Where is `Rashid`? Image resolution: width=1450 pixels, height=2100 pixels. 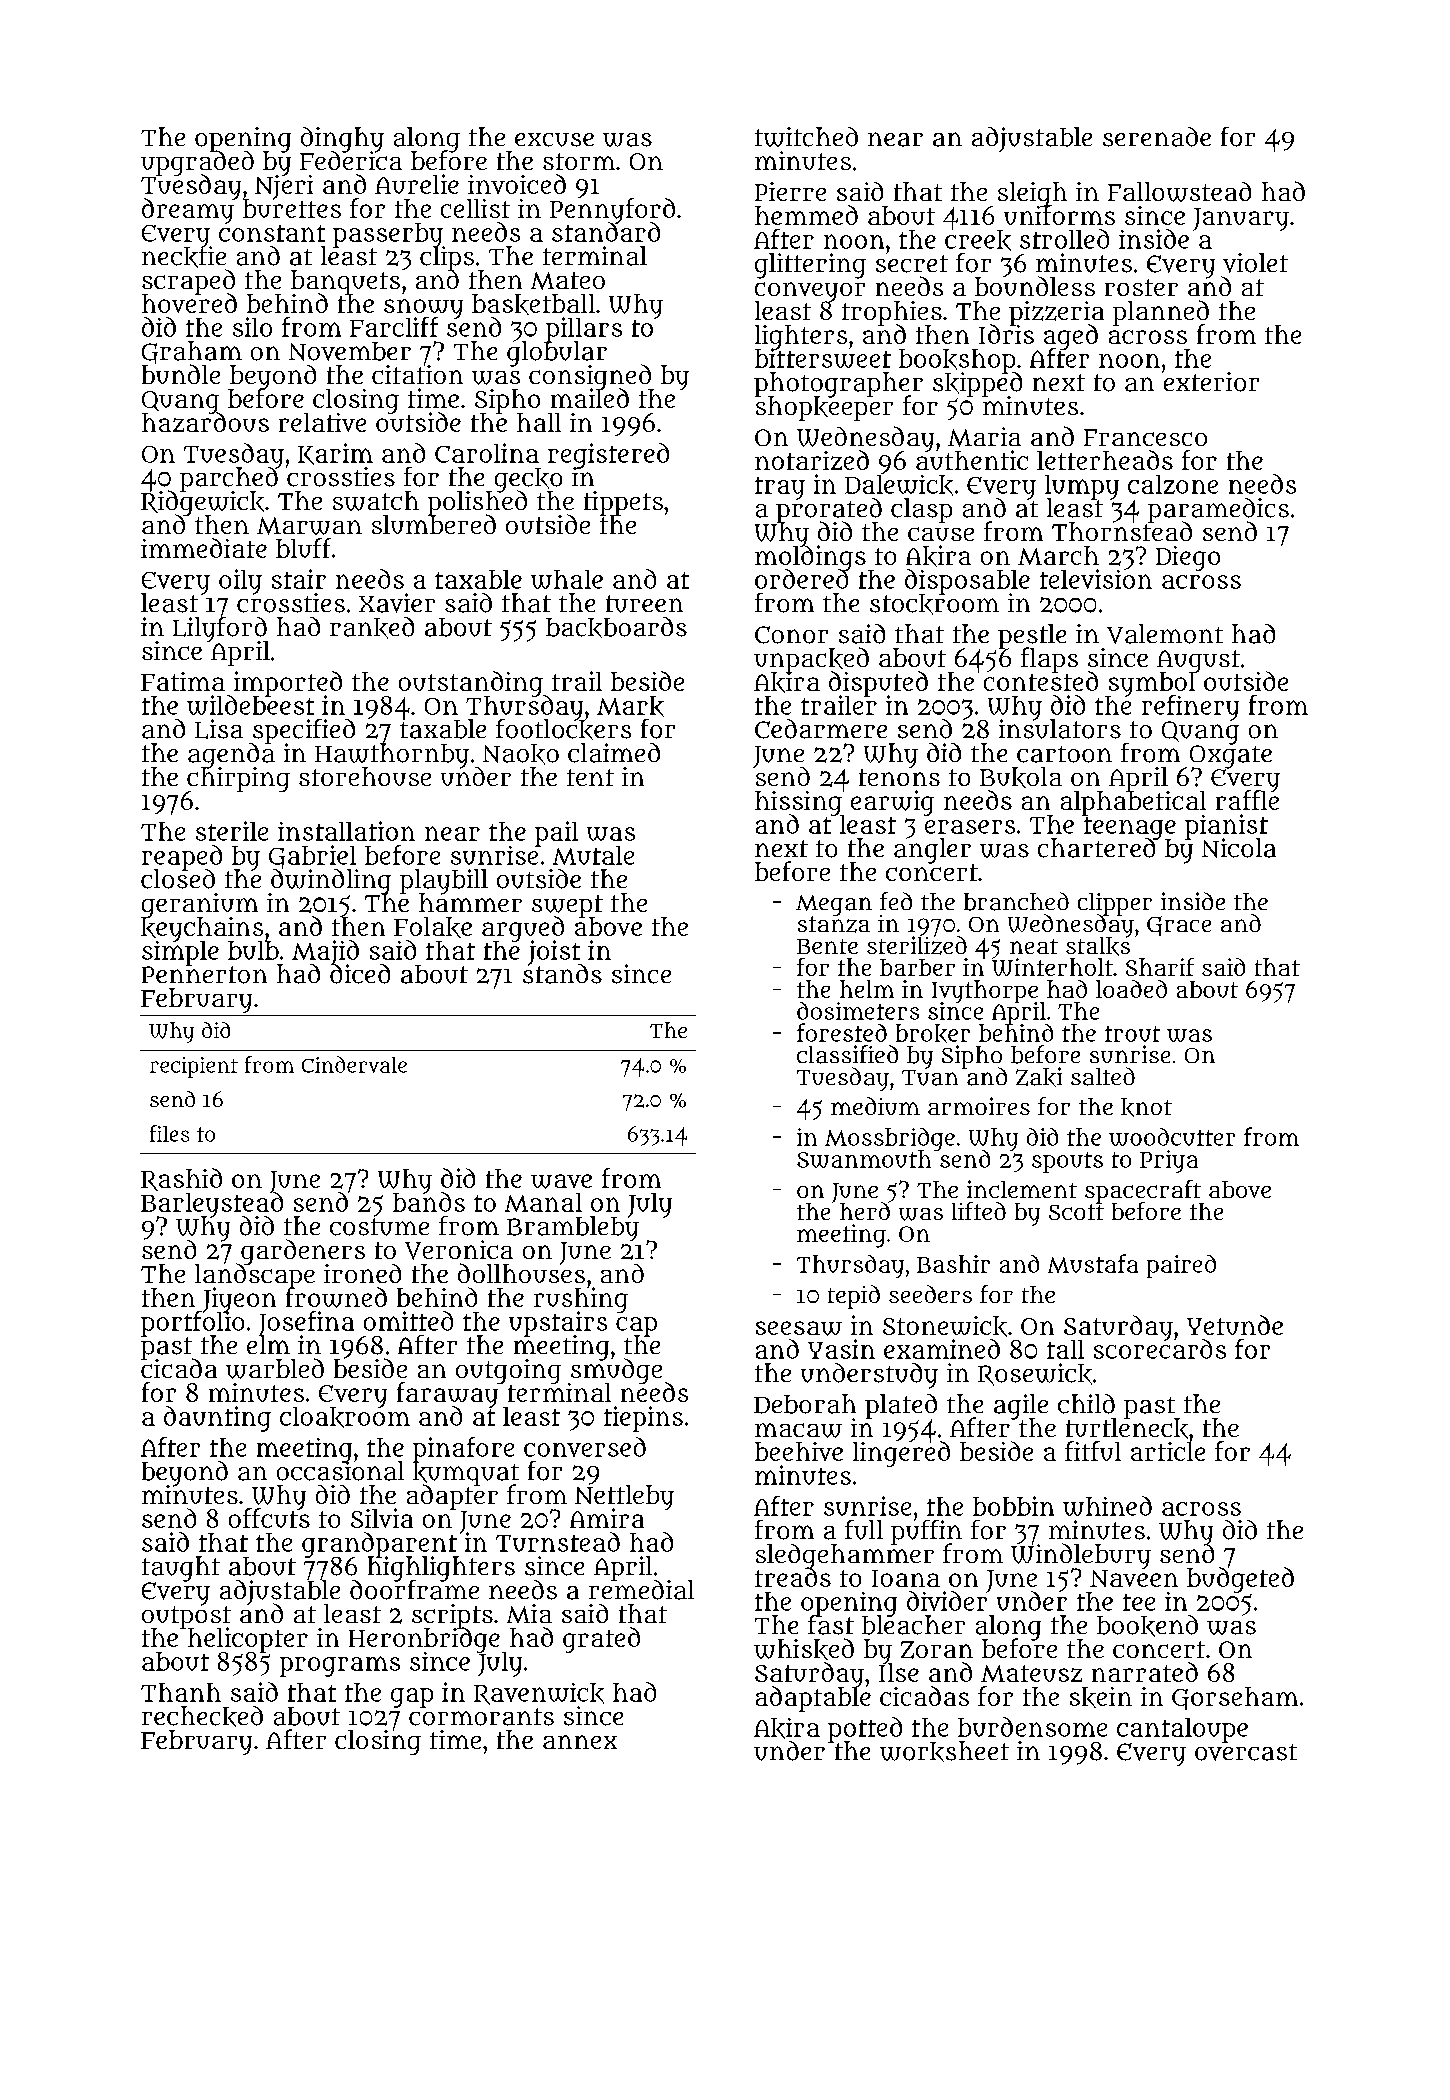
Rashid is located at coordinates (181, 1179).
